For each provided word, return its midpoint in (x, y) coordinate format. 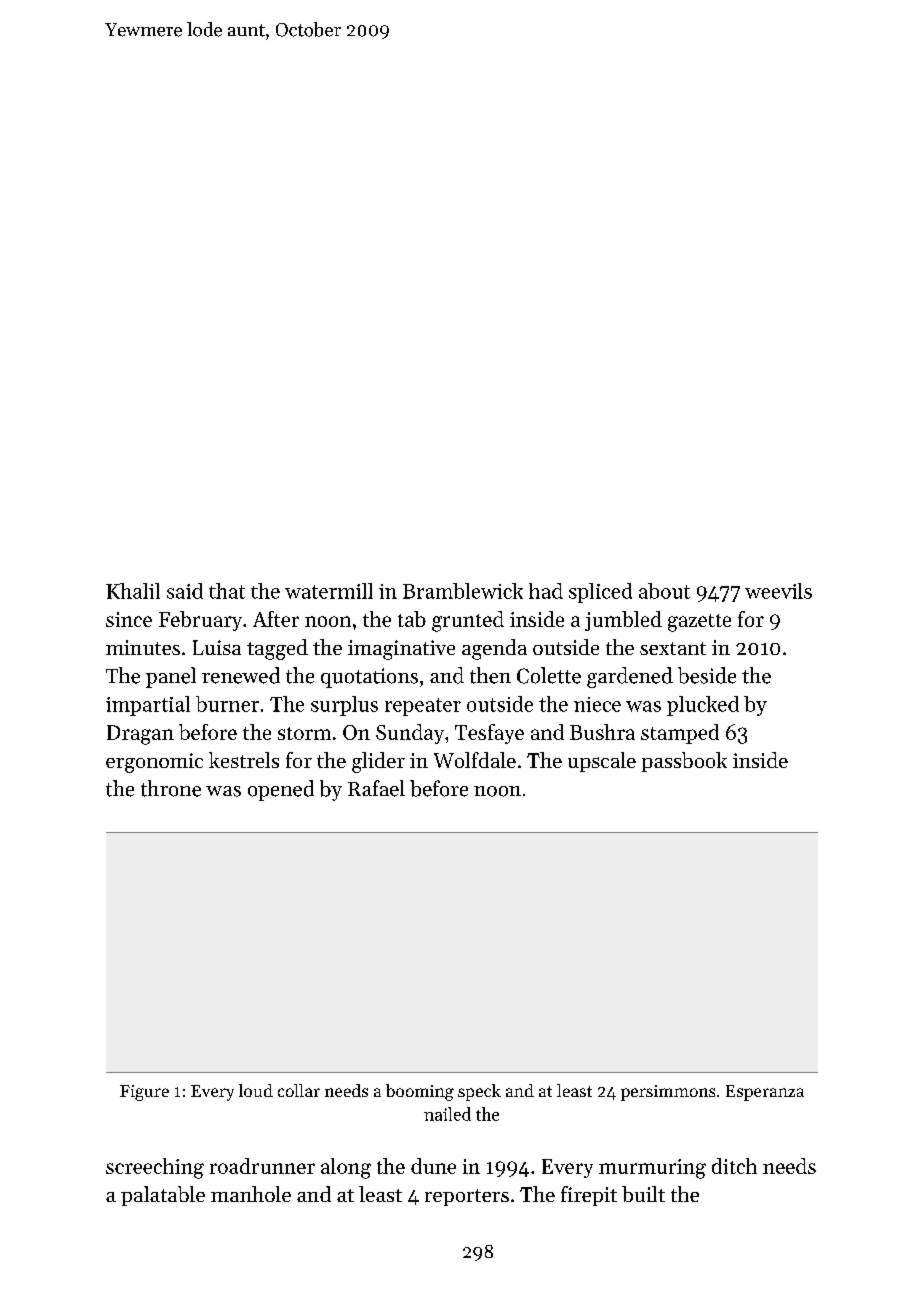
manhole (251, 1194)
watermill (329, 591)
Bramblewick (463, 591)
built (643, 1194)
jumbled (623, 621)
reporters (467, 1197)
